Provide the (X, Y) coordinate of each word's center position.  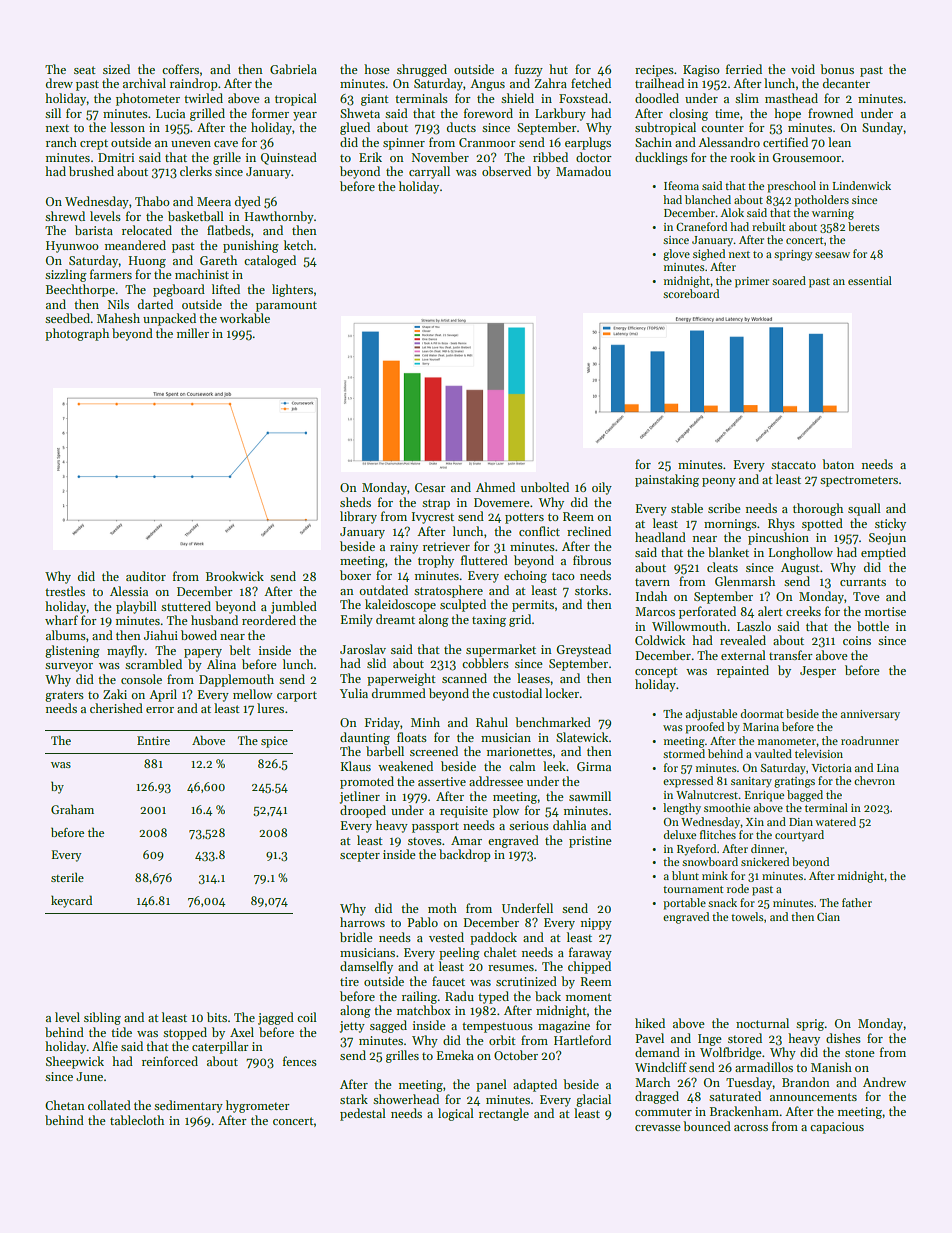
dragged (657, 1097)
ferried (744, 69)
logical (456, 1114)
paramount (286, 306)
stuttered (186, 606)
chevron (874, 780)
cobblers (485, 663)
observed (506, 171)
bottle (873, 626)
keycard (71, 901)
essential (870, 280)
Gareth (218, 260)
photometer (148, 99)
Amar (466, 840)
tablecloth (137, 1120)
